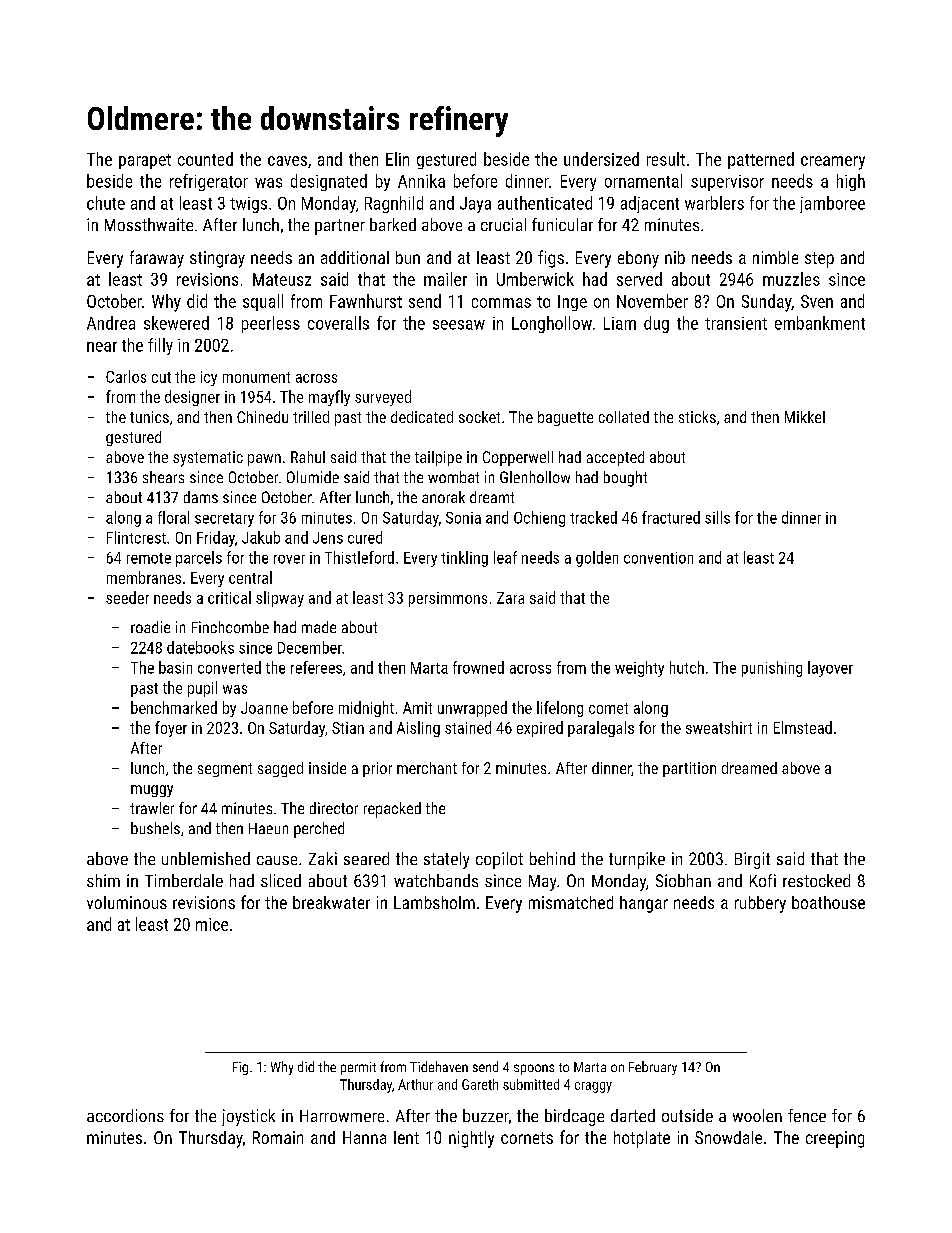 This page has height=1233, width=952. What do you see at coordinates (125, 1115) in the page?
I see `accordions` at bounding box center [125, 1115].
